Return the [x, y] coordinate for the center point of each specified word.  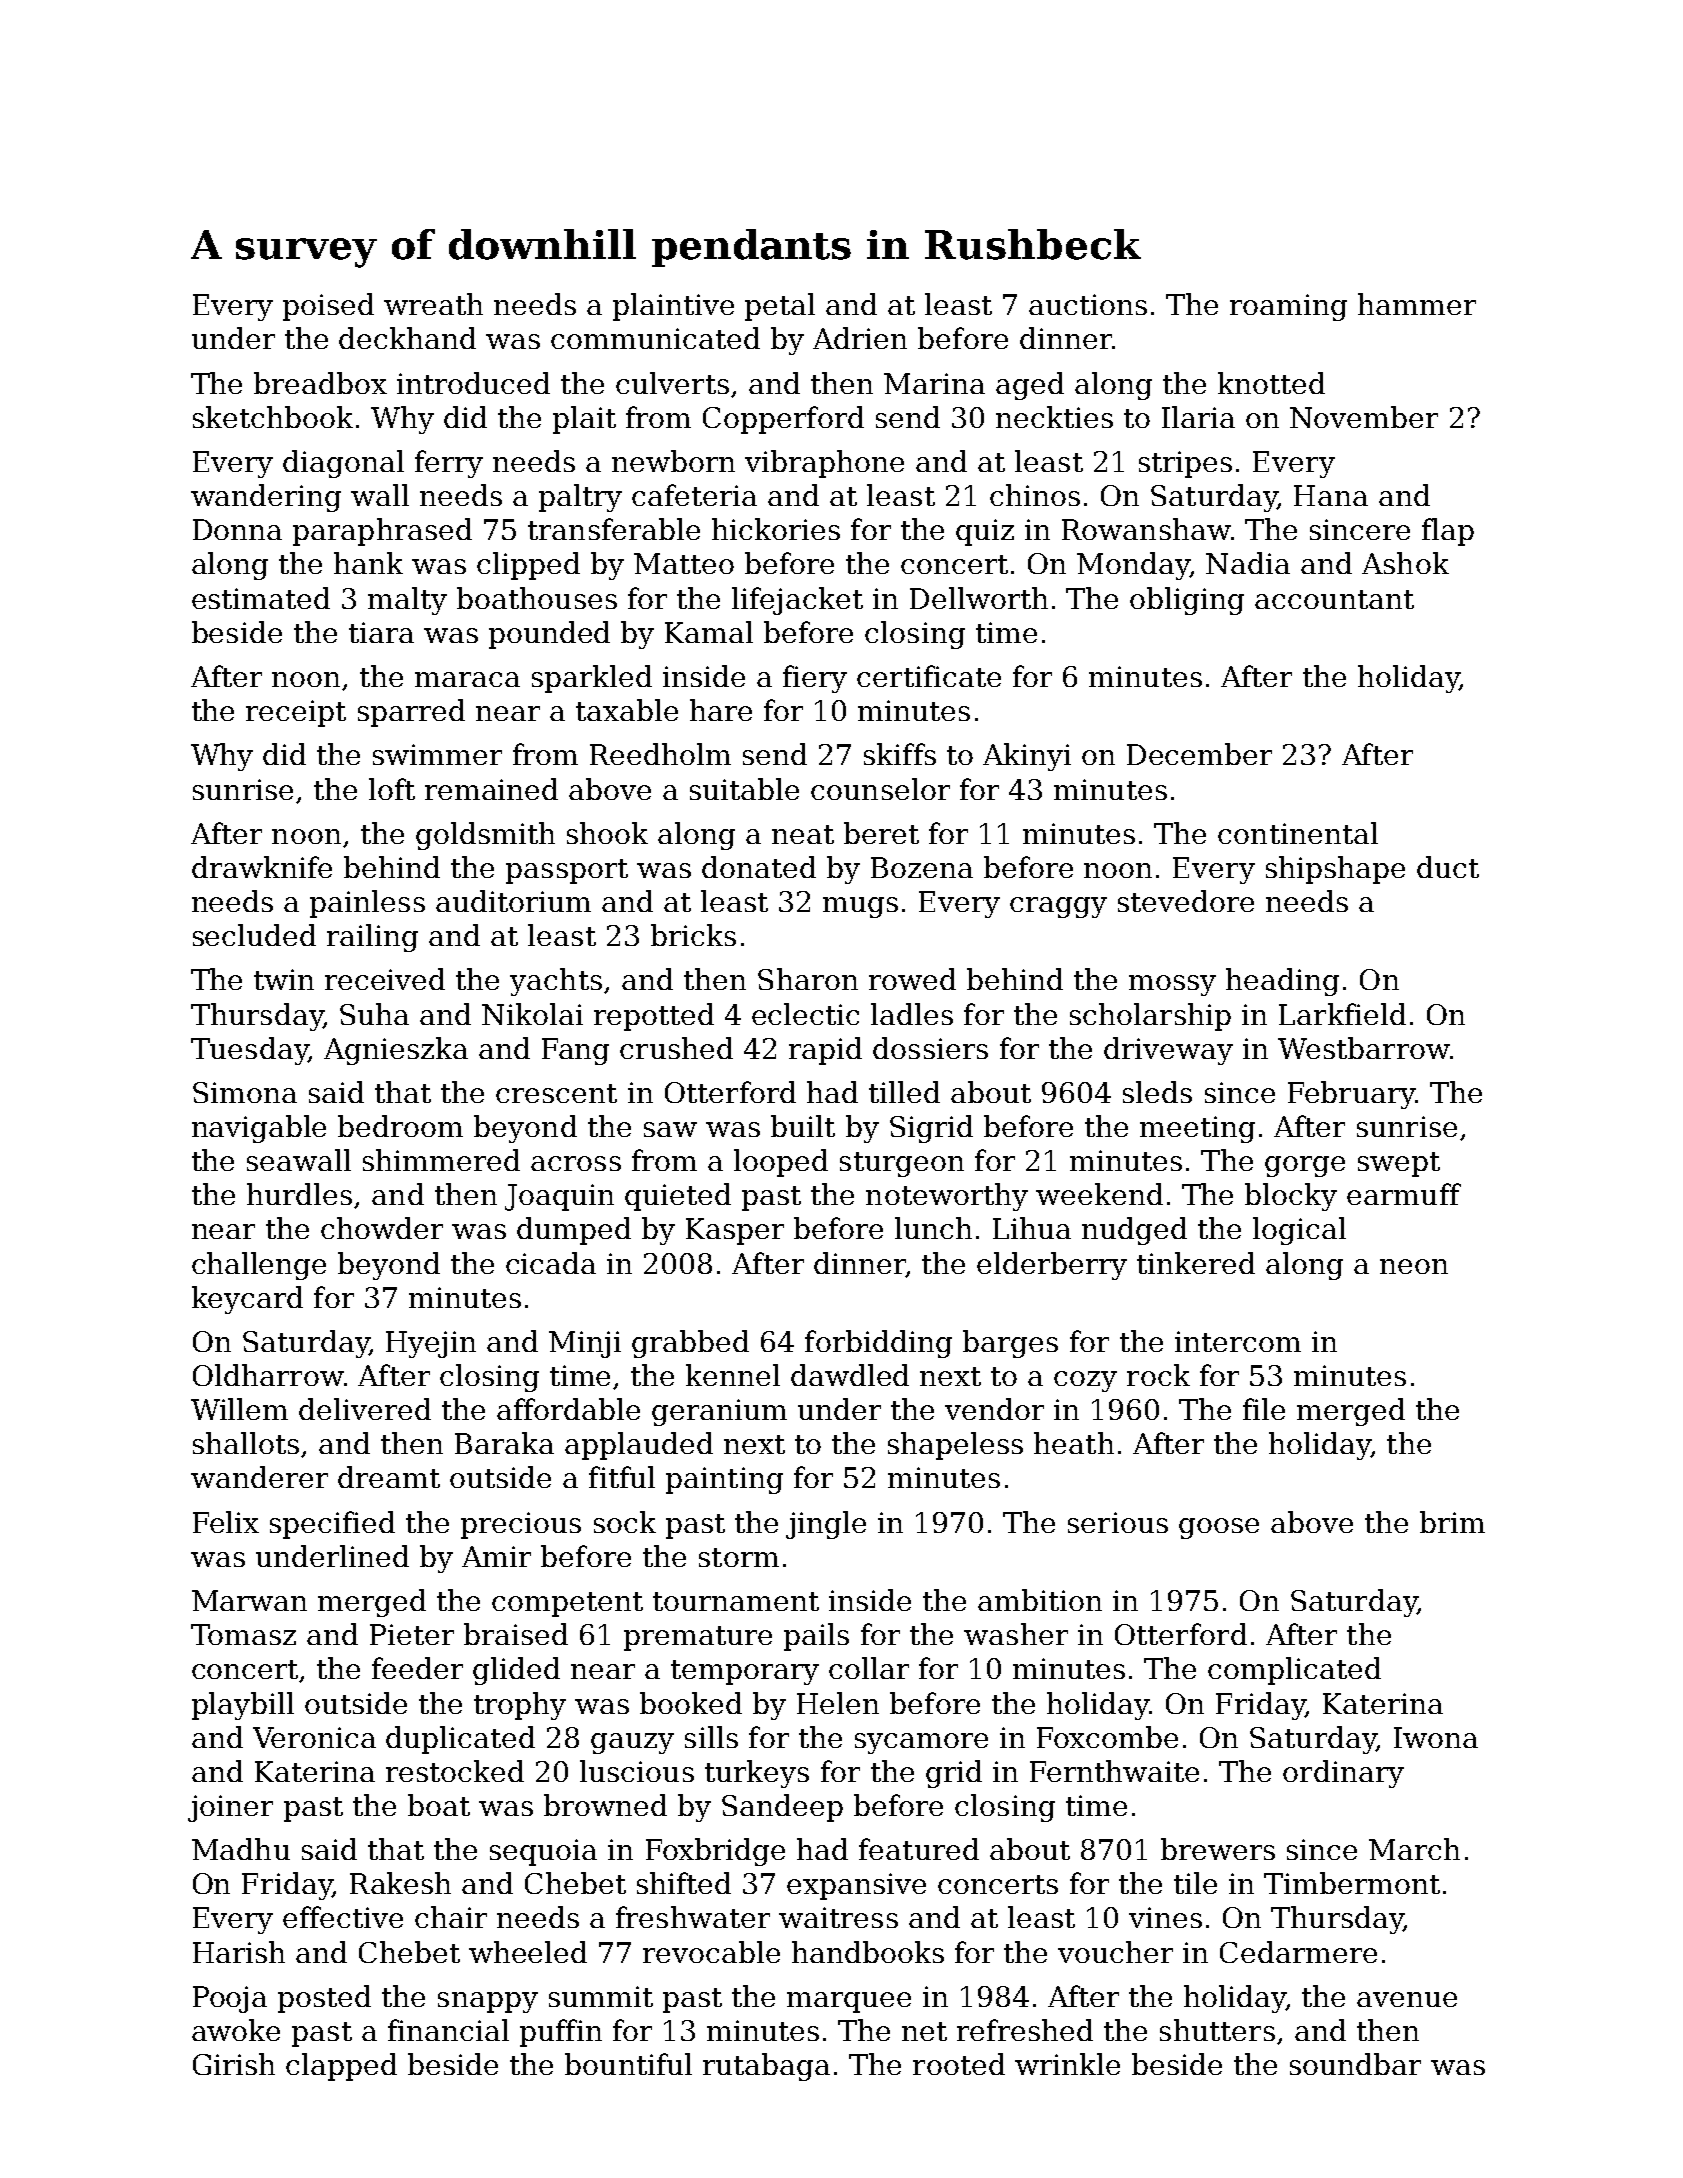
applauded [639, 1446]
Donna [237, 529]
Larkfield [1342, 1014]
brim [1452, 1522]
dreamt [389, 1477]
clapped [341, 2067]
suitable [744, 789]
